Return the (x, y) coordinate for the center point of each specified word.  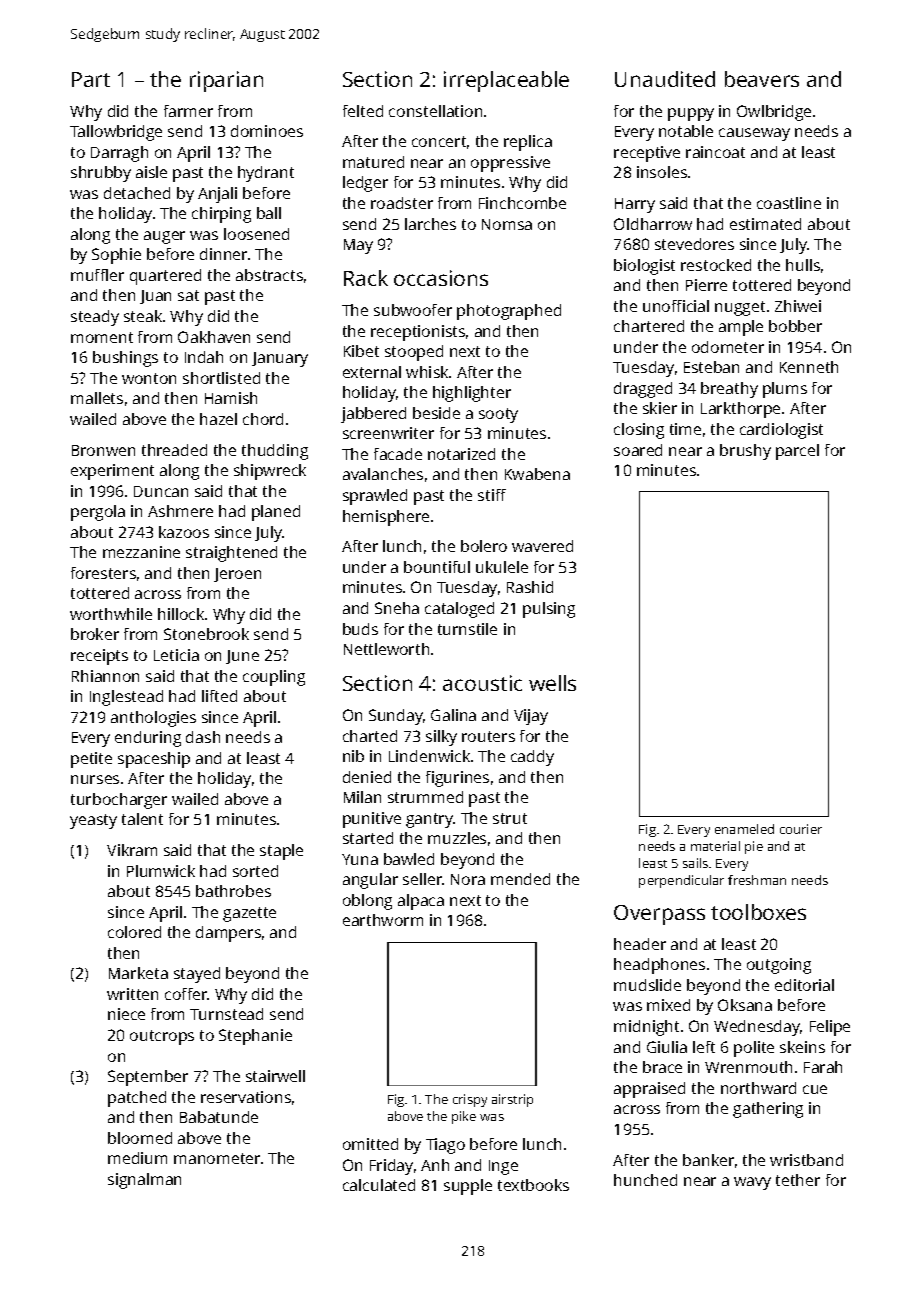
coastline (789, 203)
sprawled (375, 497)
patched (137, 1099)
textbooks (533, 1185)
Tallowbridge (116, 133)
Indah (204, 357)
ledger (365, 184)
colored (134, 932)
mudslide (647, 985)
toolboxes (758, 912)
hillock (181, 614)
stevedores (694, 244)
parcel (797, 452)
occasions (441, 278)
